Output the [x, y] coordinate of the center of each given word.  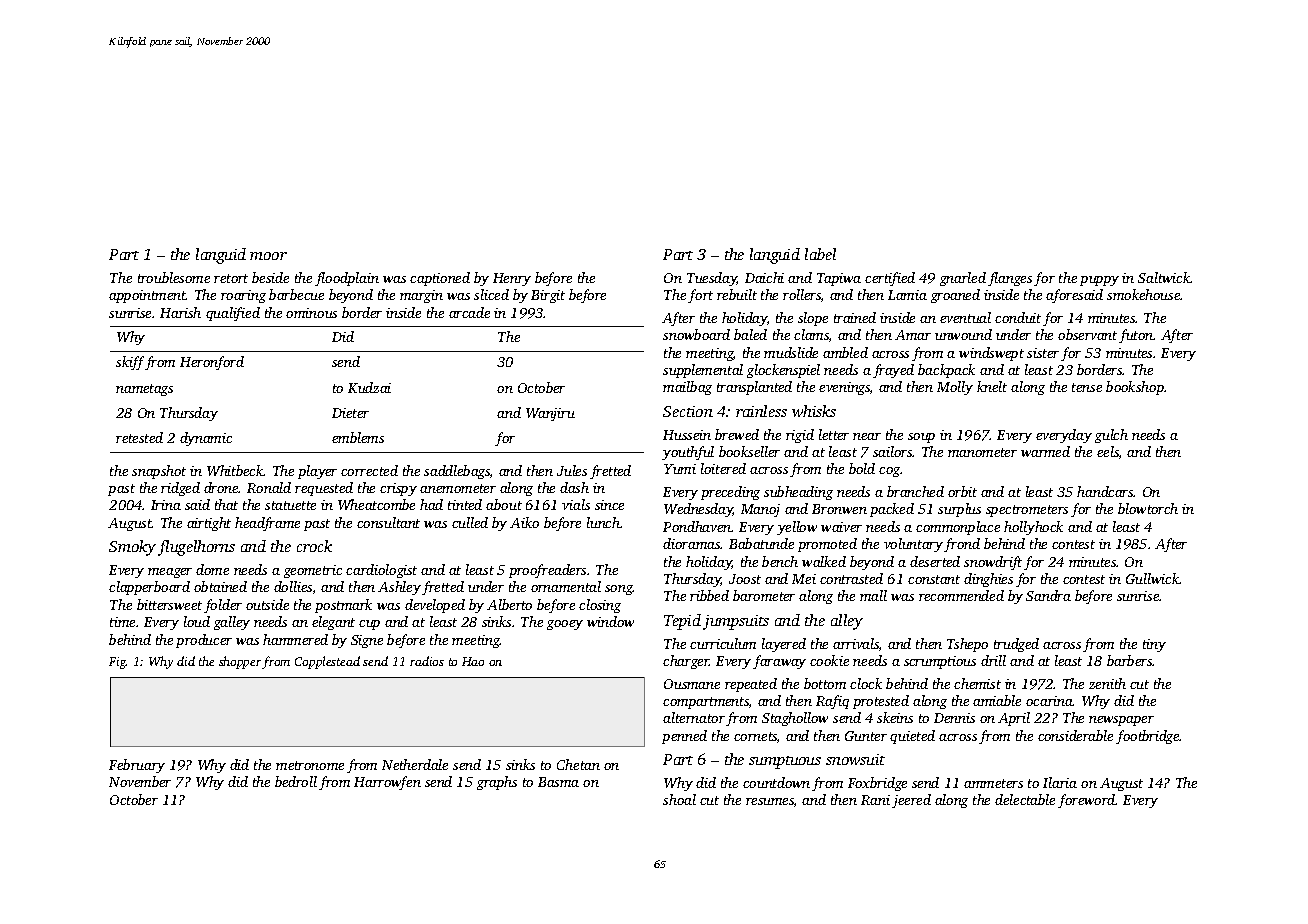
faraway [779, 662]
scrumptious [940, 662]
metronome [310, 765]
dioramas [692, 543]
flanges [1010, 279]
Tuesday [712, 279]
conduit [1018, 317]
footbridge [1148, 737]
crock [314, 546]
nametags [144, 390]
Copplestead [327, 662]
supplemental [703, 371]
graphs [497, 783]
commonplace [958, 528]
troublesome [174, 277]
